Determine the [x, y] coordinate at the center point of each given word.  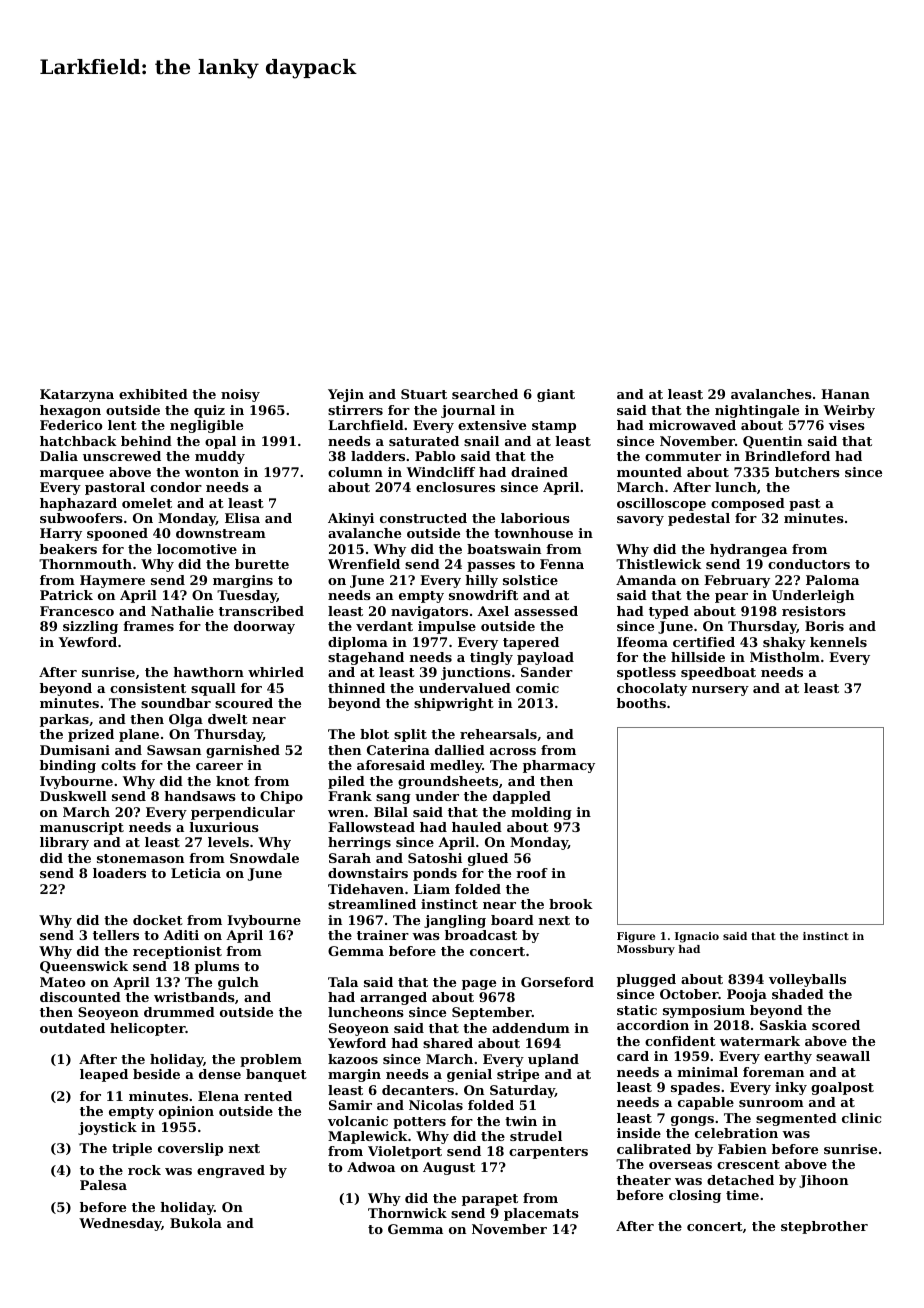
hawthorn [208, 672]
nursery [720, 691]
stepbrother [824, 1227]
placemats [541, 1214]
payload [545, 658]
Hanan [845, 394]
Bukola [196, 1223]
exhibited [153, 394]
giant [556, 395]
